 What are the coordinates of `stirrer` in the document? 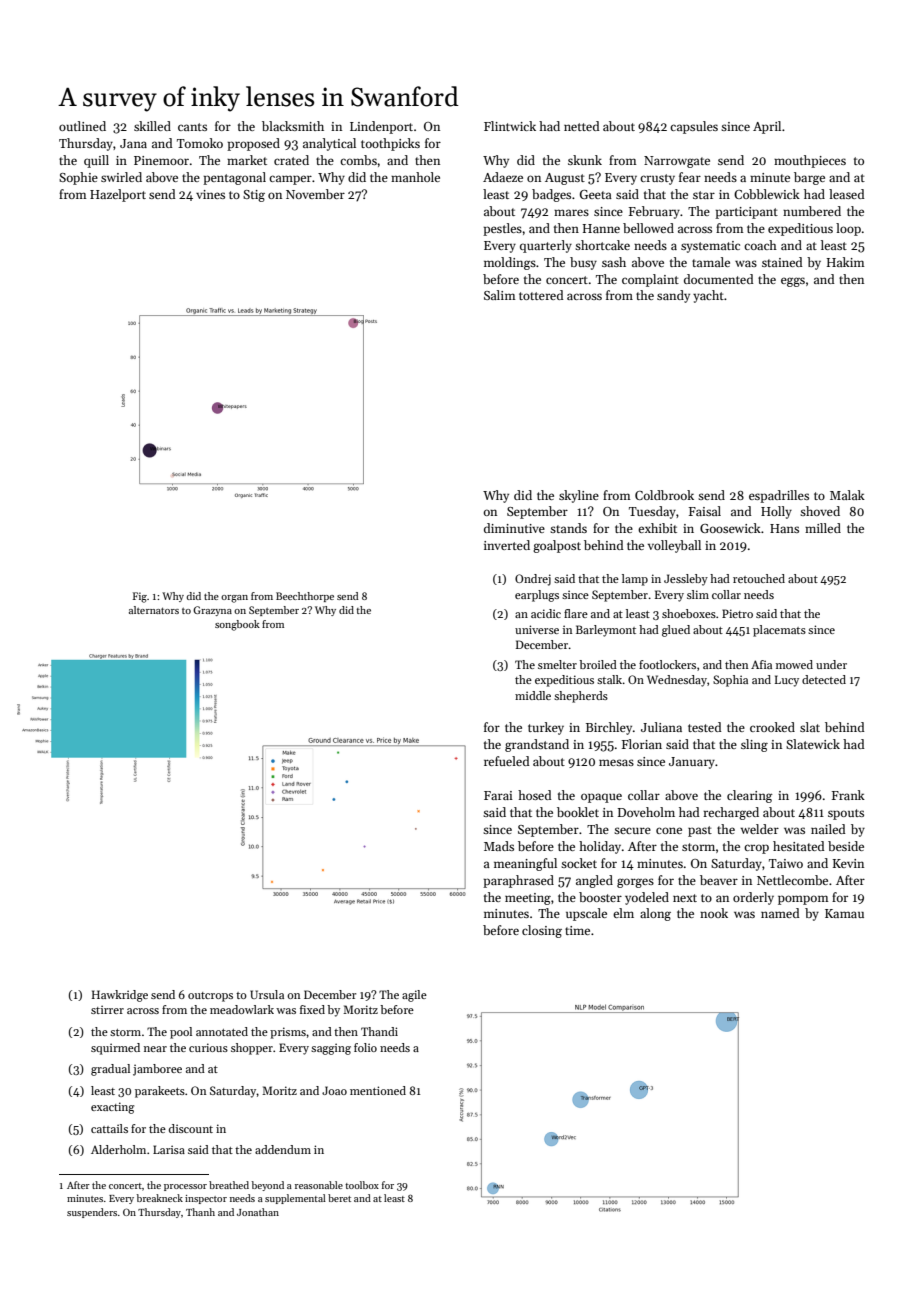 It's located at (107, 1009).
